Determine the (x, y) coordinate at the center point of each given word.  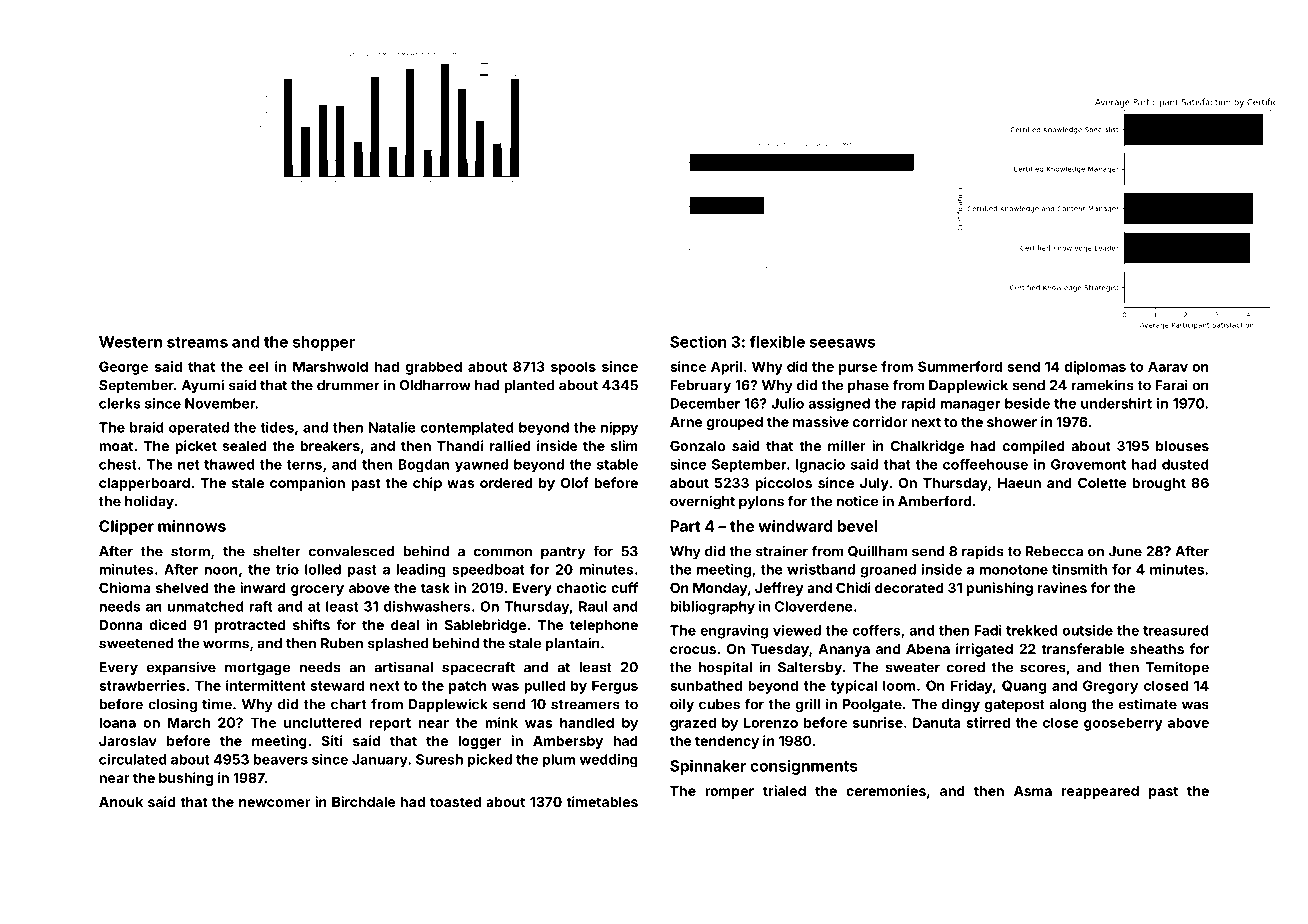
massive (821, 421)
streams (197, 342)
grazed (693, 724)
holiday (149, 502)
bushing (186, 779)
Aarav (1168, 366)
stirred (988, 722)
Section (698, 341)
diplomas (1095, 368)
